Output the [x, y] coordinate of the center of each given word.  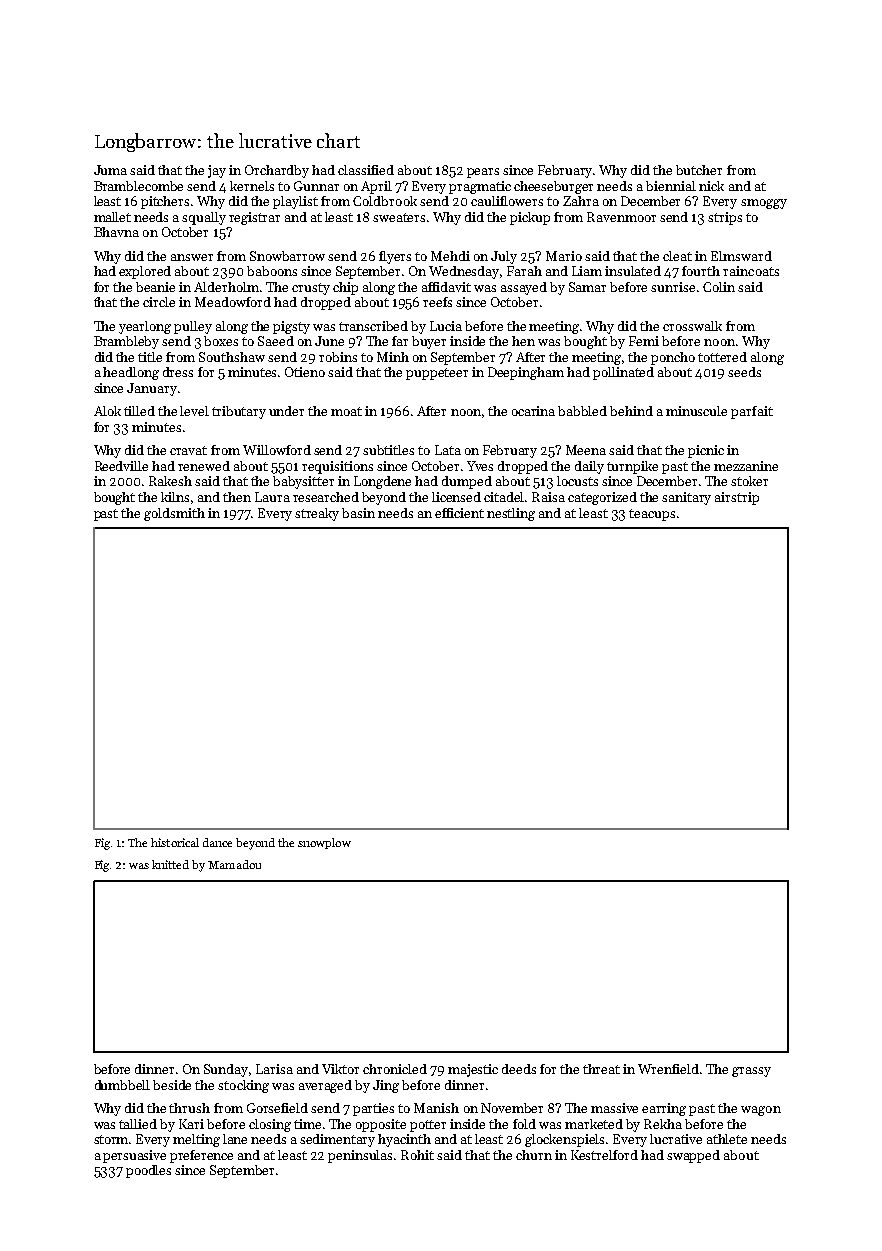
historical [175, 842]
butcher [699, 170]
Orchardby [277, 171]
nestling [511, 514]
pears [483, 173]
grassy [751, 1072]
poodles [148, 1171]
